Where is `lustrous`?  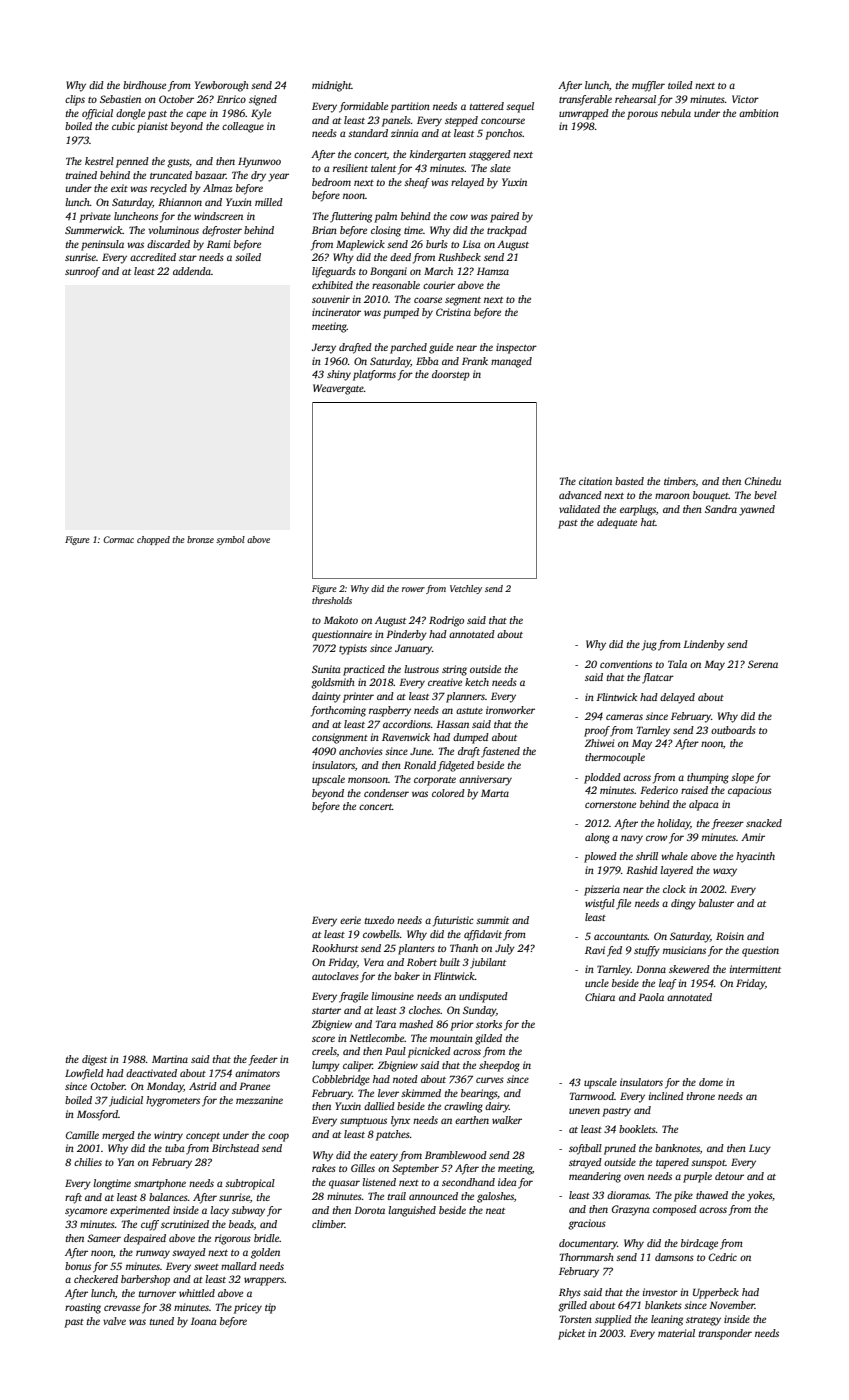 lustrous is located at coordinates (421, 669).
